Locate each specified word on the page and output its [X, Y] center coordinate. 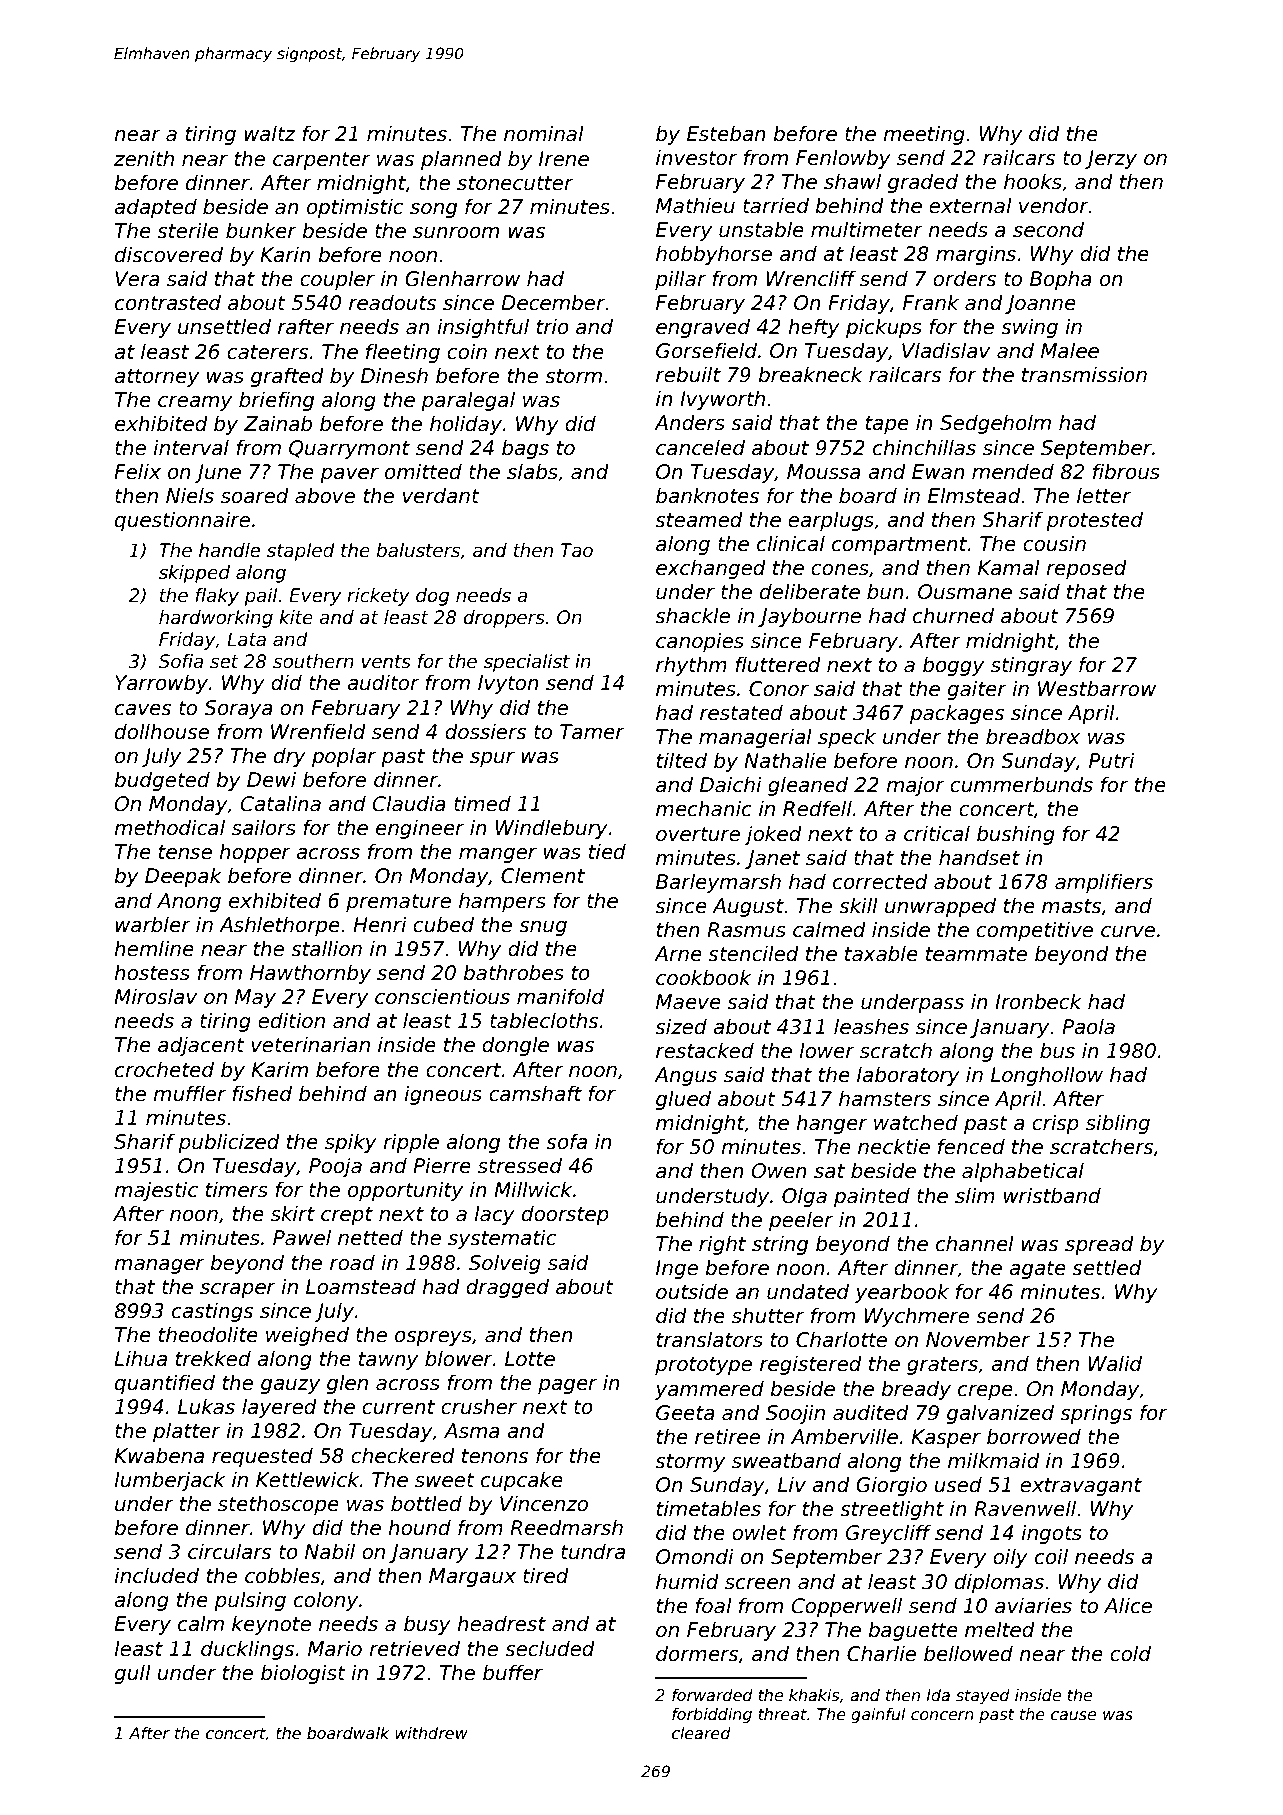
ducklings [247, 1650]
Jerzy [1111, 159]
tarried [776, 205]
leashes [871, 1026]
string [780, 1245]
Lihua [140, 1358]
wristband [1052, 1195]
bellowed [968, 1653]
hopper [255, 853]
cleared [701, 1733]
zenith [144, 158]
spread [1099, 1245]
